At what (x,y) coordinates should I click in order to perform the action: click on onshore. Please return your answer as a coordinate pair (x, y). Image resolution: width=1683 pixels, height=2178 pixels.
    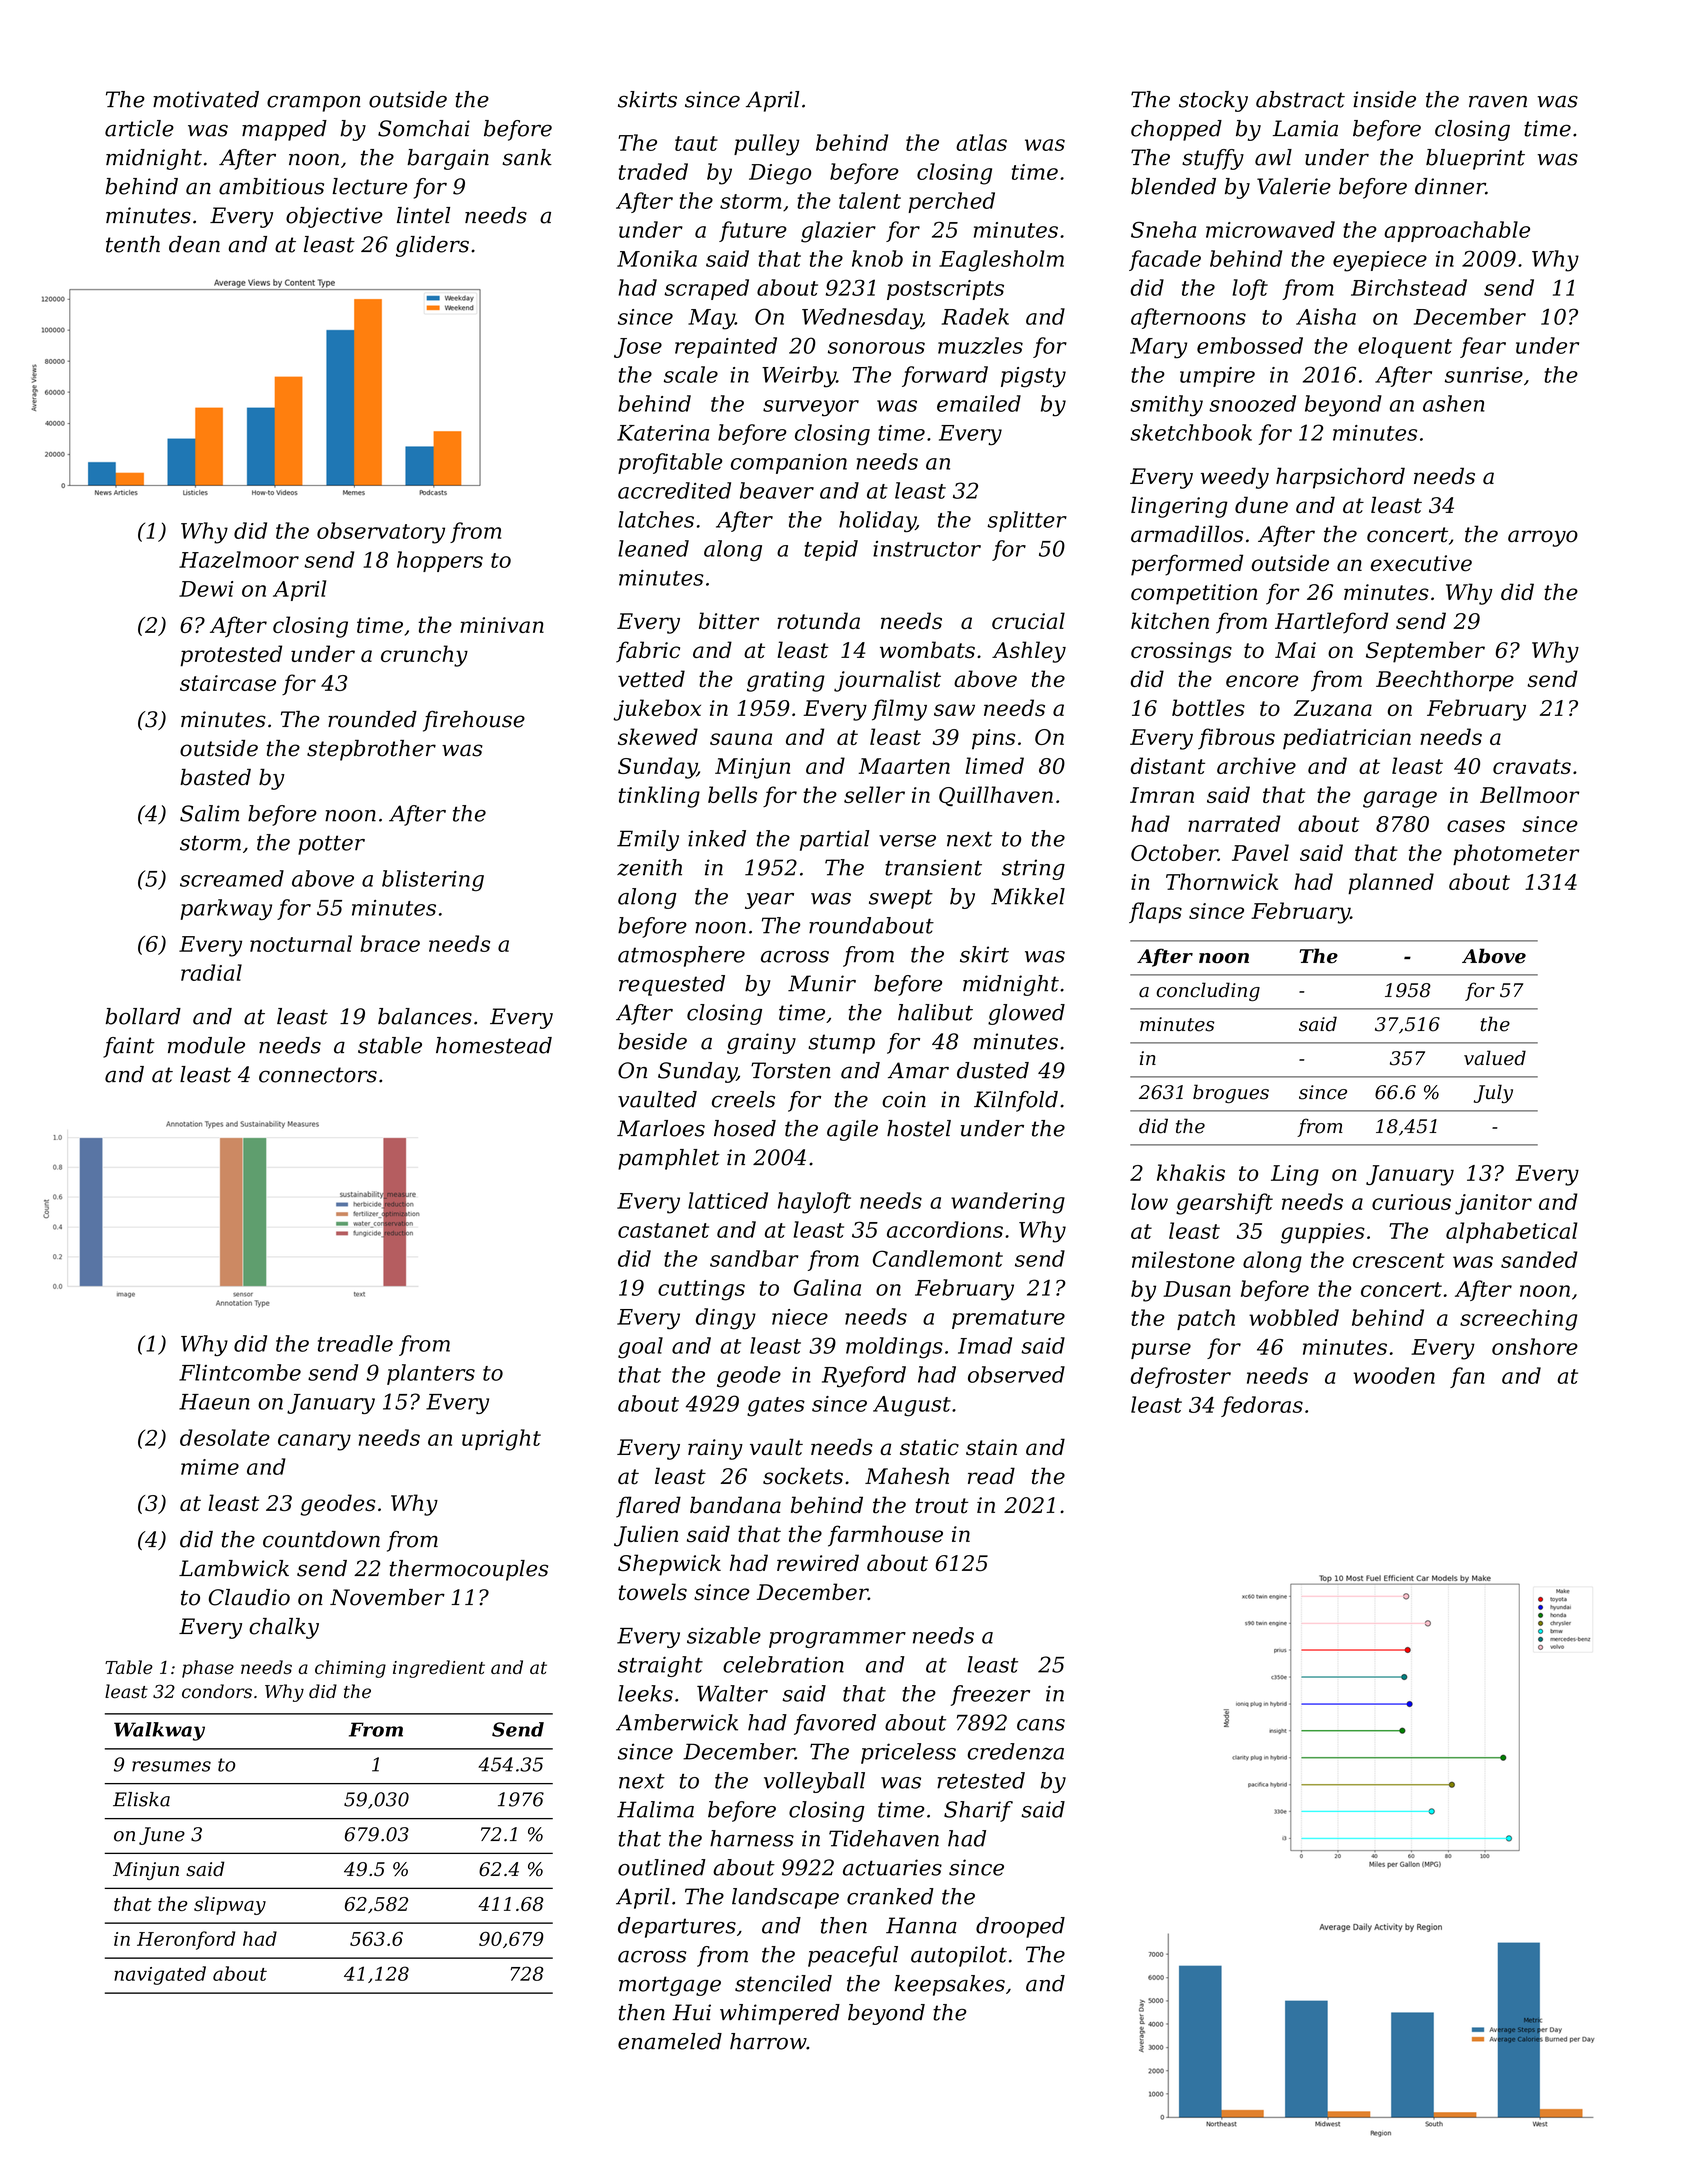
    Looking at the image, I should click on (1535, 1346).
